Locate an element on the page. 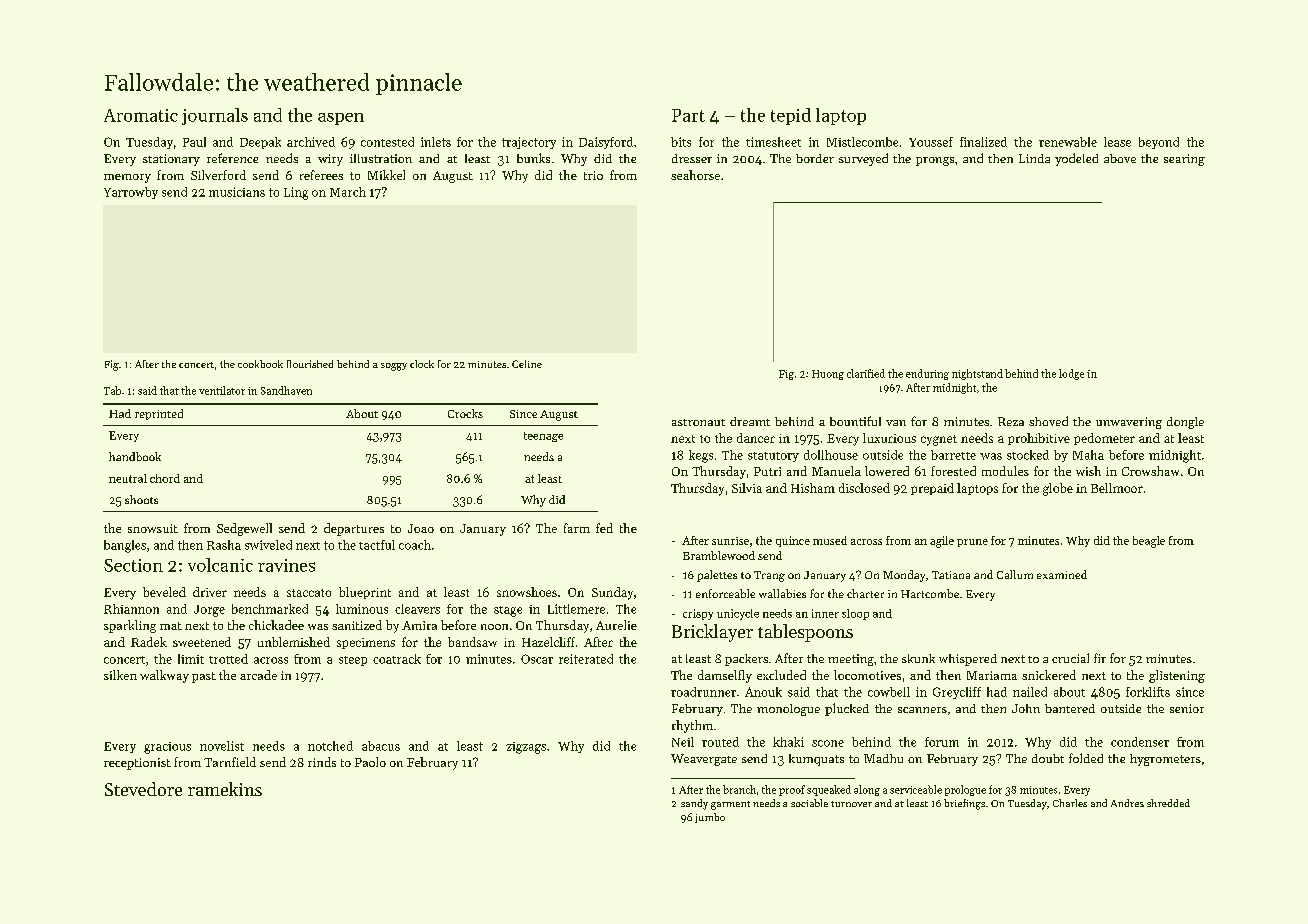 The width and height of the image is (1308, 924). dongle is located at coordinates (1185, 423).
